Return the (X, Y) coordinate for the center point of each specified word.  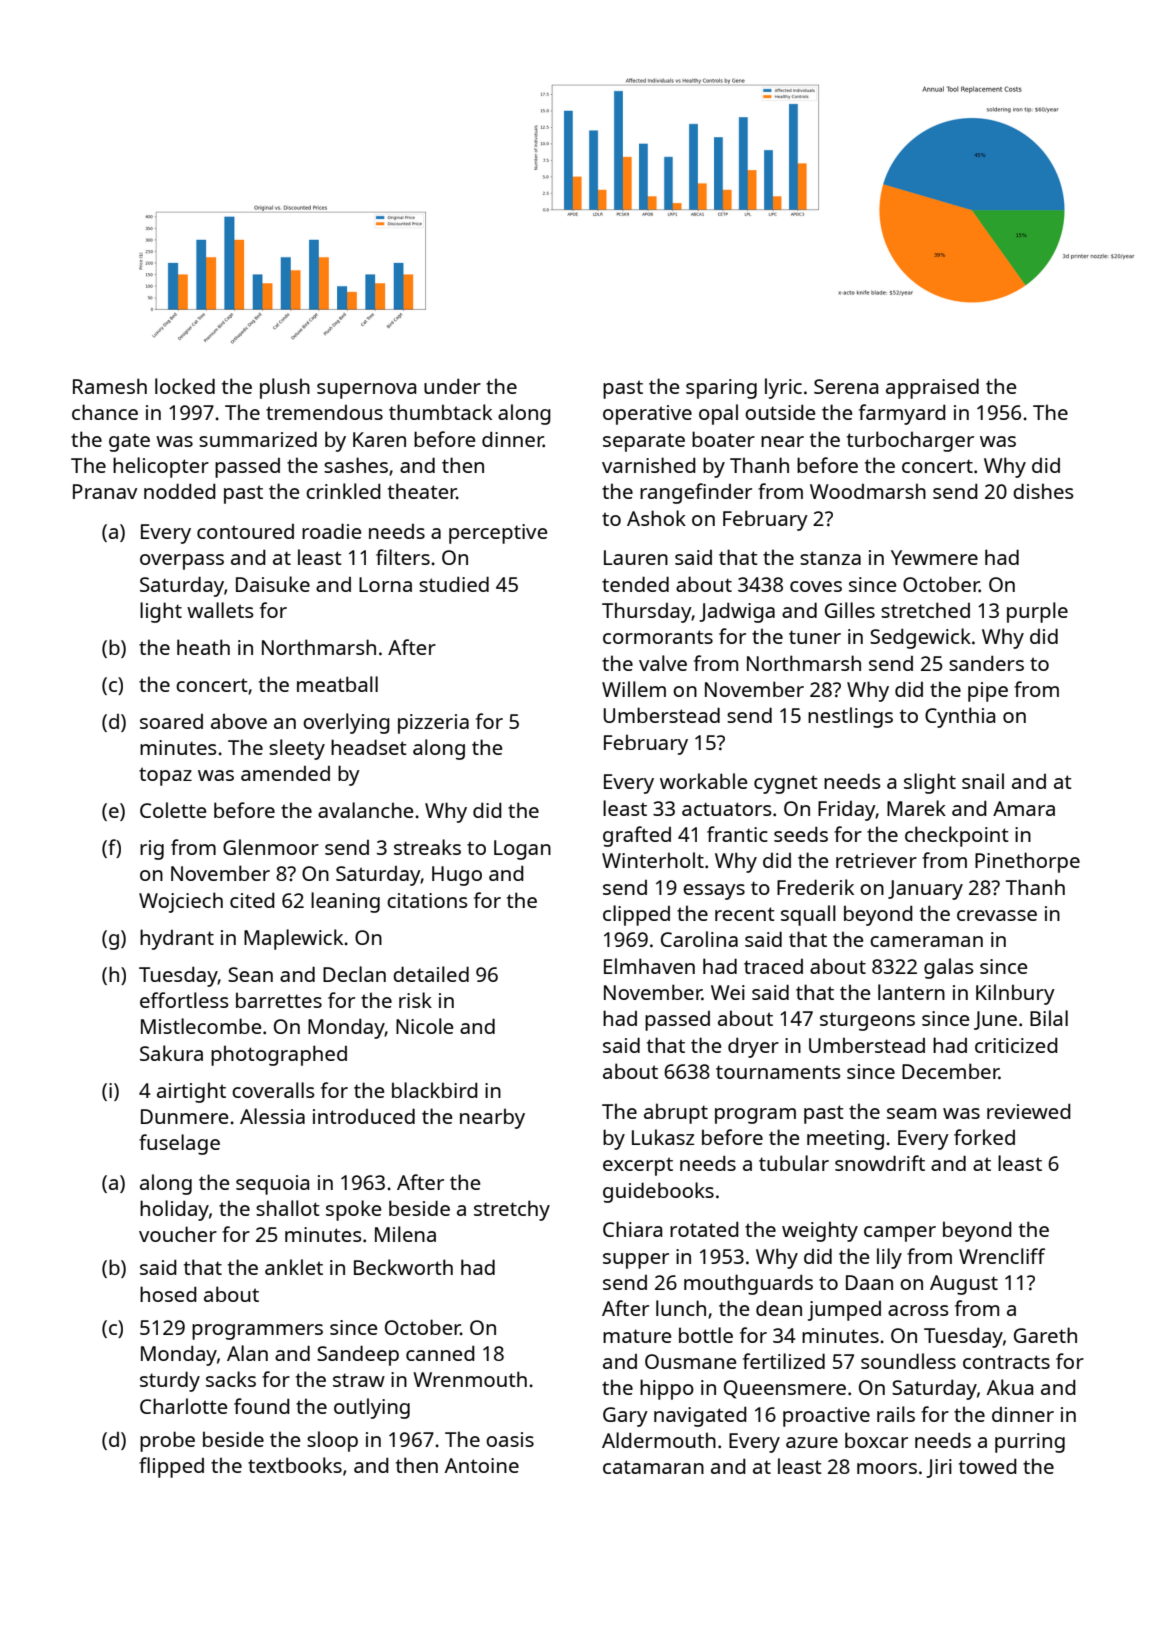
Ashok (656, 518)
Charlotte (183, 1406)
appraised (932, 388)
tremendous (324, 412)
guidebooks (658, 1192)
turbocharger (910, 441)
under (452, 386)
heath (203, 647)
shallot (288, 1208)
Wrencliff (1002, 1256)
